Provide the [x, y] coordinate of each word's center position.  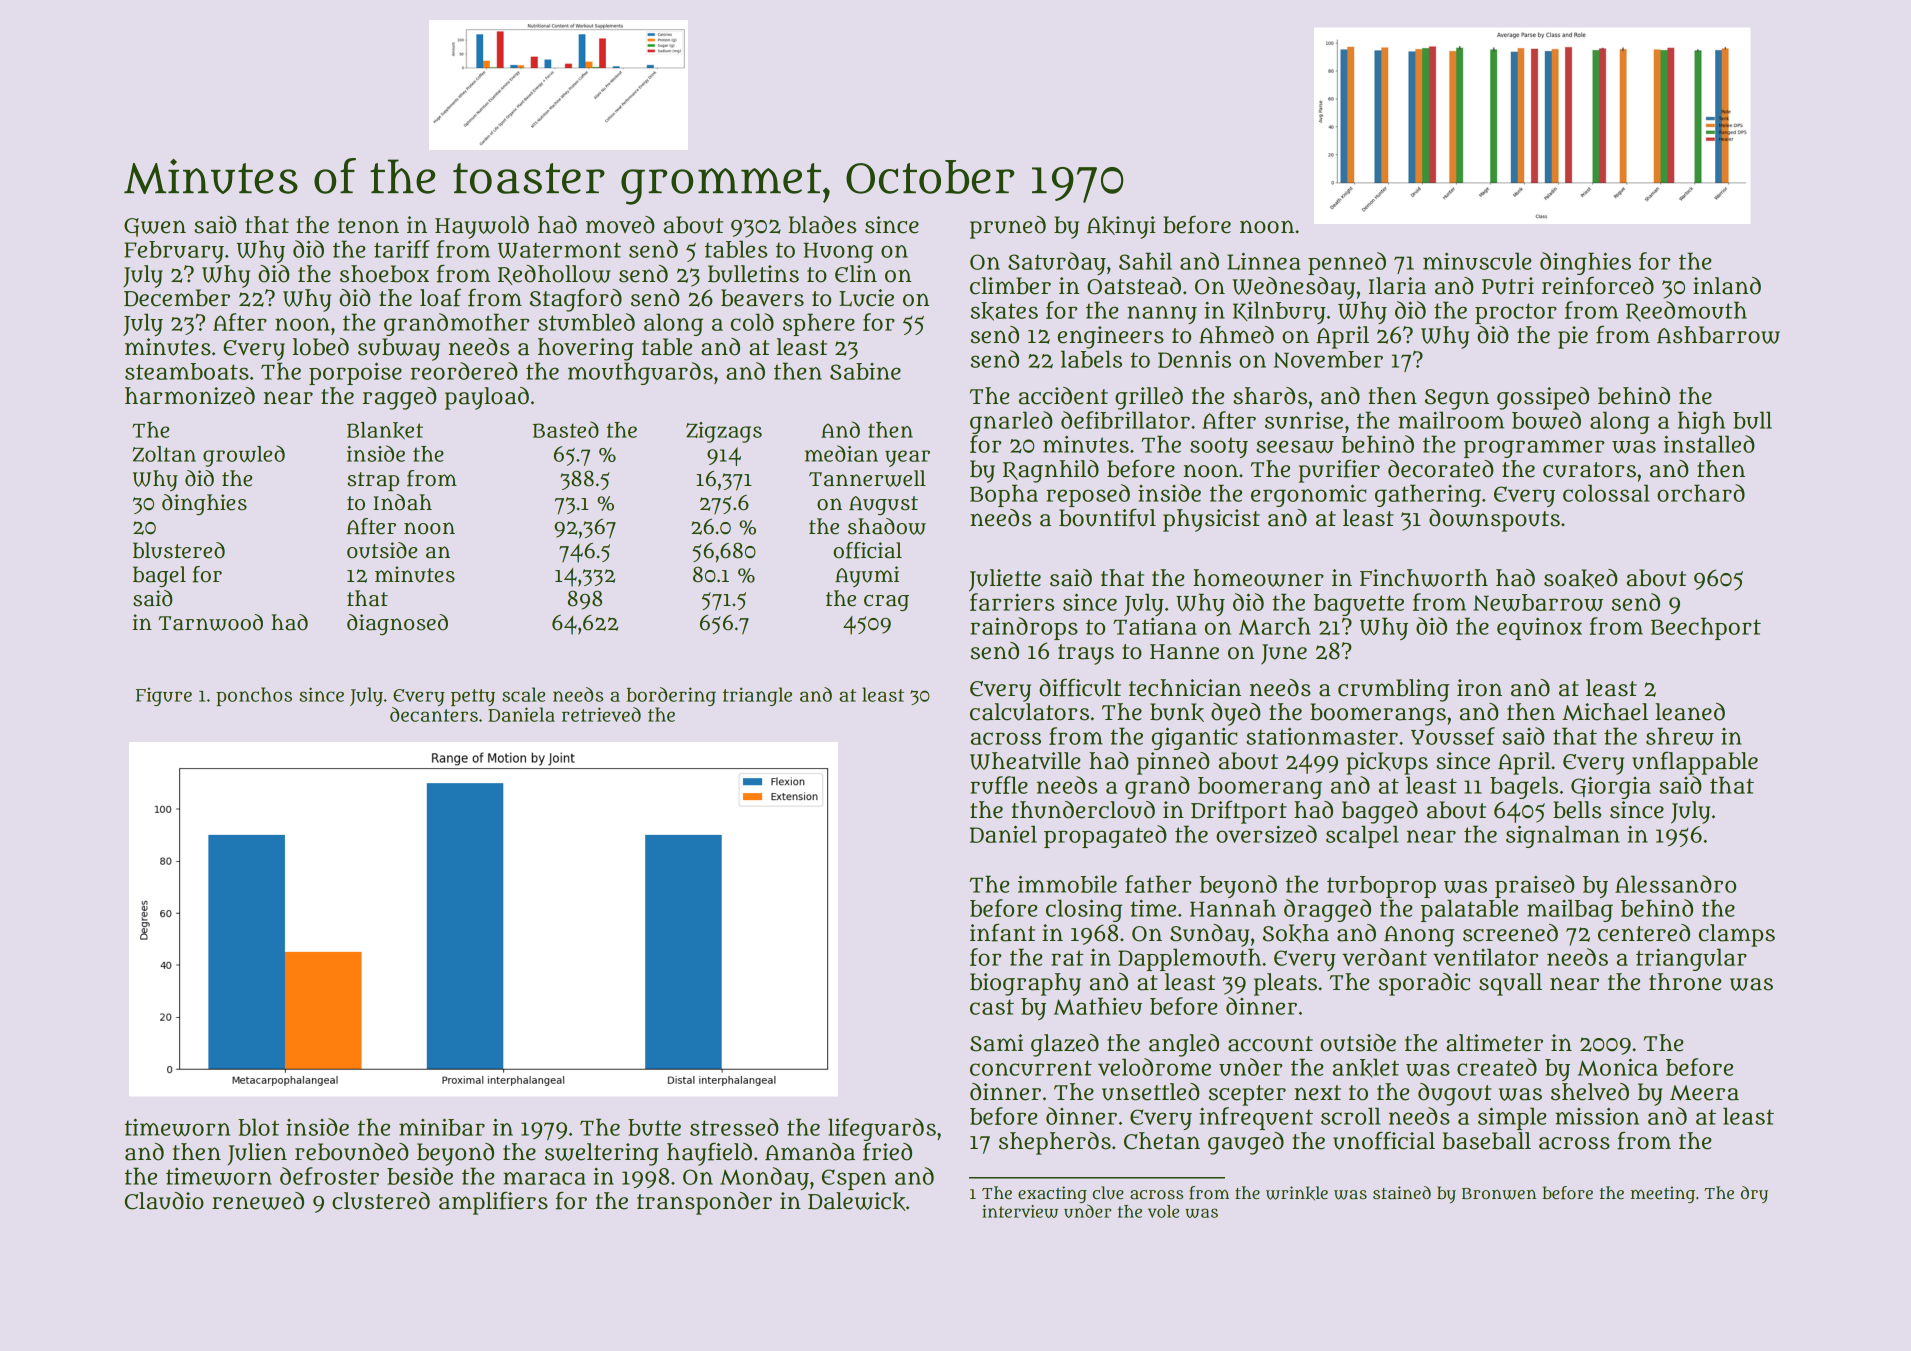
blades [822, 225]
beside [420, 1176]
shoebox [384, 274]
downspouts [1494, 520]
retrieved [601, 714]
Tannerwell [867, 478]
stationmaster [1322, 736]
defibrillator [1125, 420]
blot [258, 1127]
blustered [179, 550]
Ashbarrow [1718, 335]
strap [373, 481]
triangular [1691, 959]
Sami [996, 1043]
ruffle [999, 785]
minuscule [1477, 261]
